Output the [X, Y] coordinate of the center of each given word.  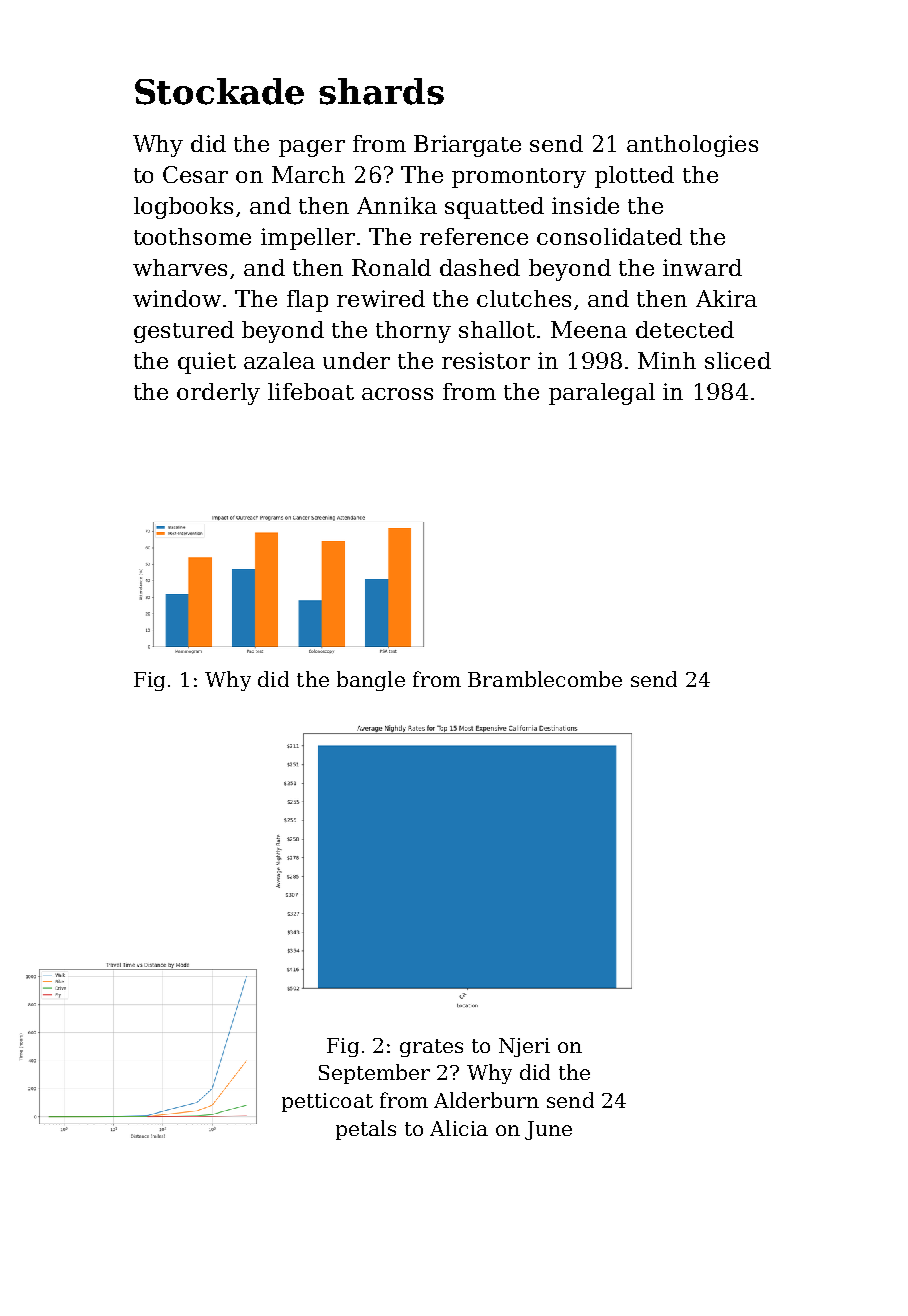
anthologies [692, 146]
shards [381, 91]
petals [366, 1130]
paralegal [602, 394]
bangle [371, 681]
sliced [738, 360]
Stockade [219, 91]
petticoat [327, 1102]
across [397, 394]
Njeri [524, 1047]
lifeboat [311, 391]
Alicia [459, 1128]
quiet [207, 363]
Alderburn [486, 1100]
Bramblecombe [545, 679]
